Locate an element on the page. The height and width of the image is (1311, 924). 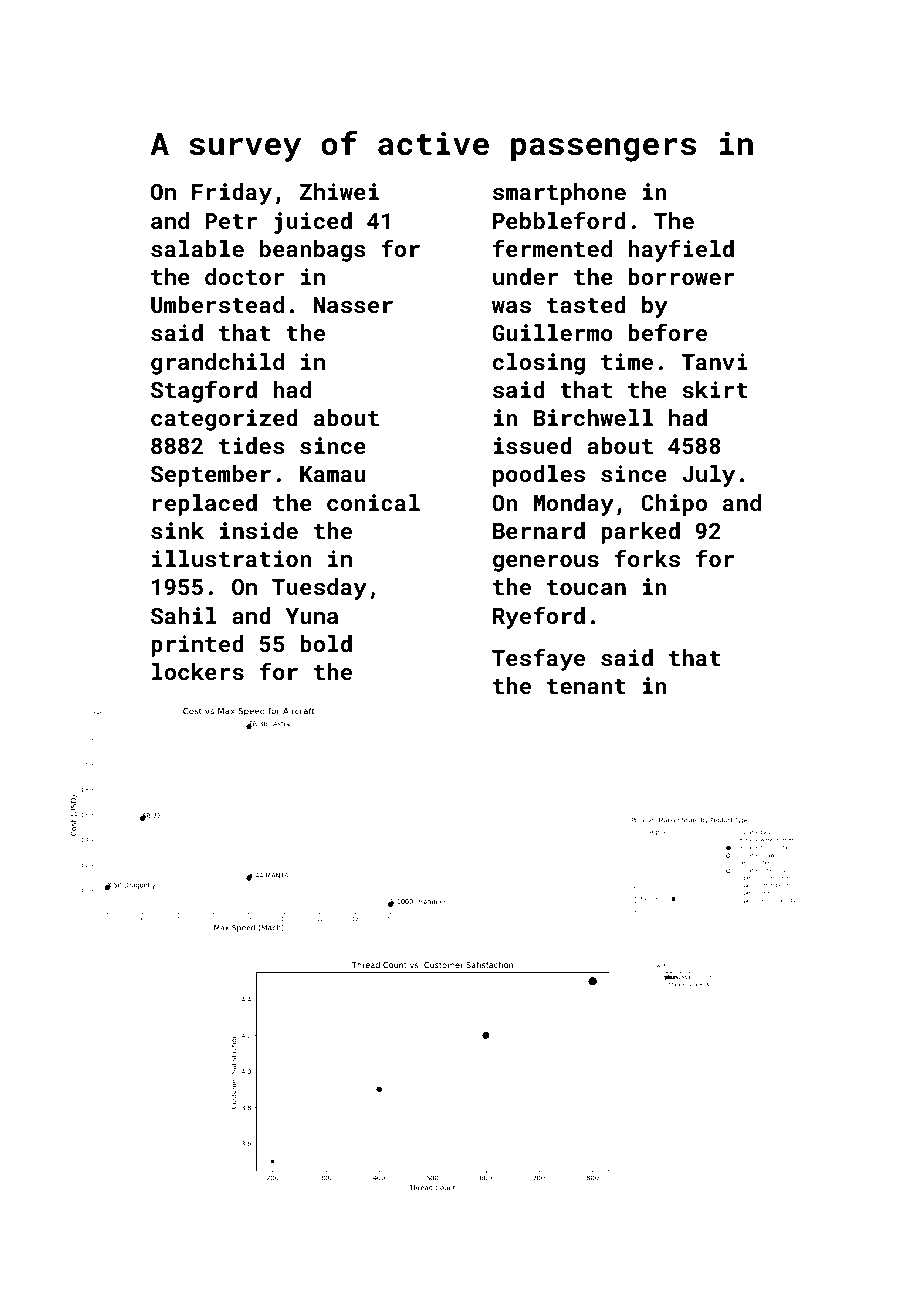
sink is located at coordinates (177, 530).
